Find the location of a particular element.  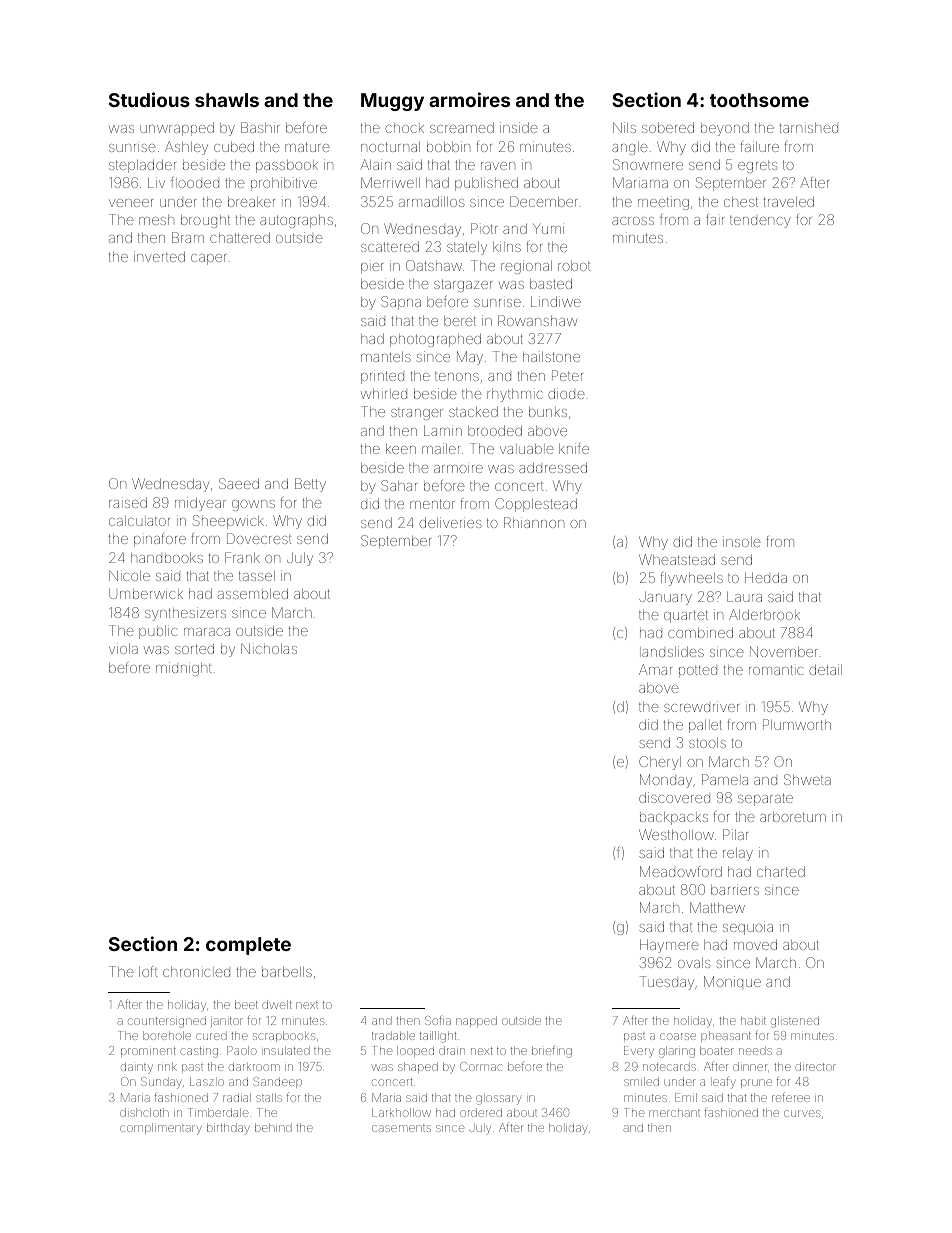

napped is located at coordinates (476, 1021).
